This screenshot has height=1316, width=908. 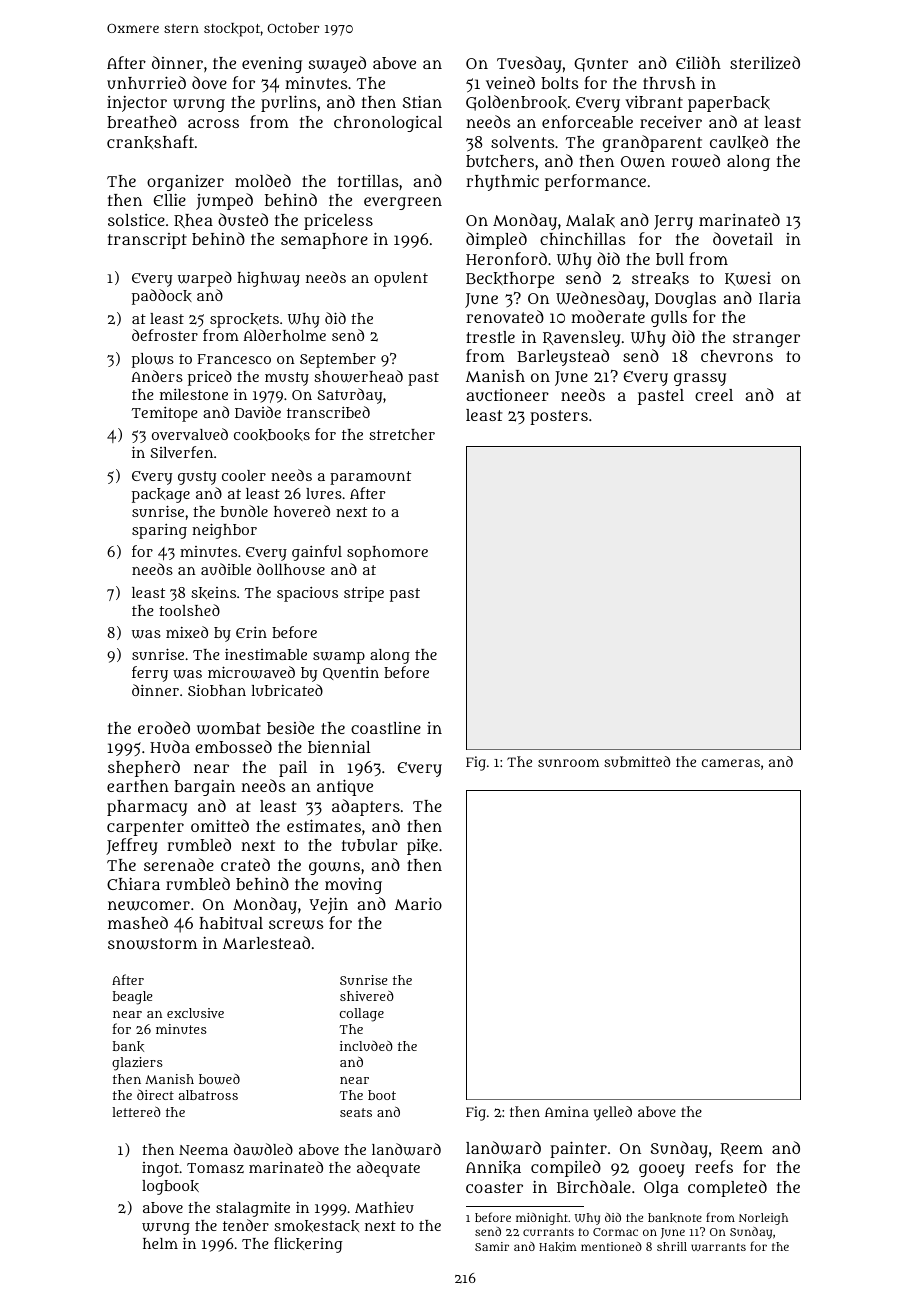 I want to click on posters, so click(x=559, y=417).
